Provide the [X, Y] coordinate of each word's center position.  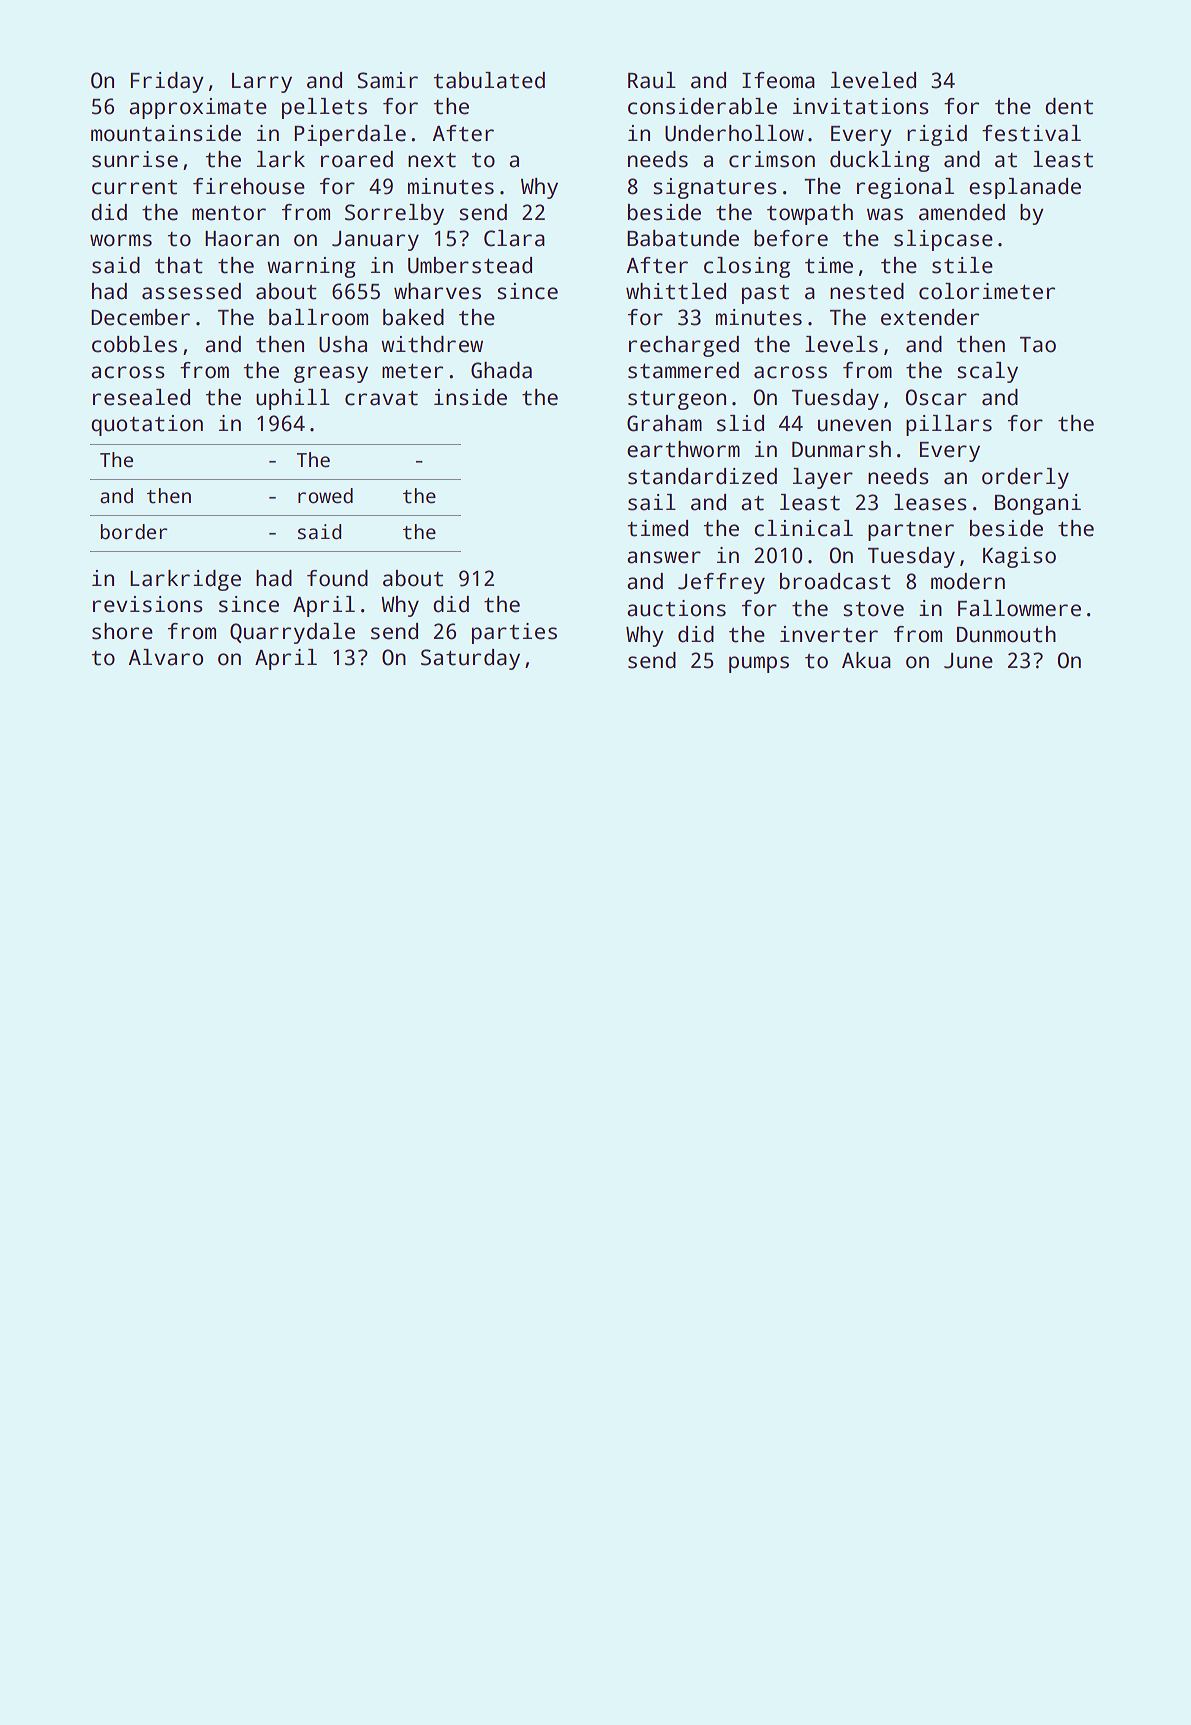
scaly [987, 372]
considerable [702, 106]
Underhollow [734, 133]
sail [652, 502]
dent [1069, 106]
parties [514, 633]
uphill [293, 399]
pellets [324, 108]
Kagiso [1019, 557]
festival [1031, 133]
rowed [325, 496]
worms [121, 240]
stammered [683, 370]
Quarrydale [292, 633]
